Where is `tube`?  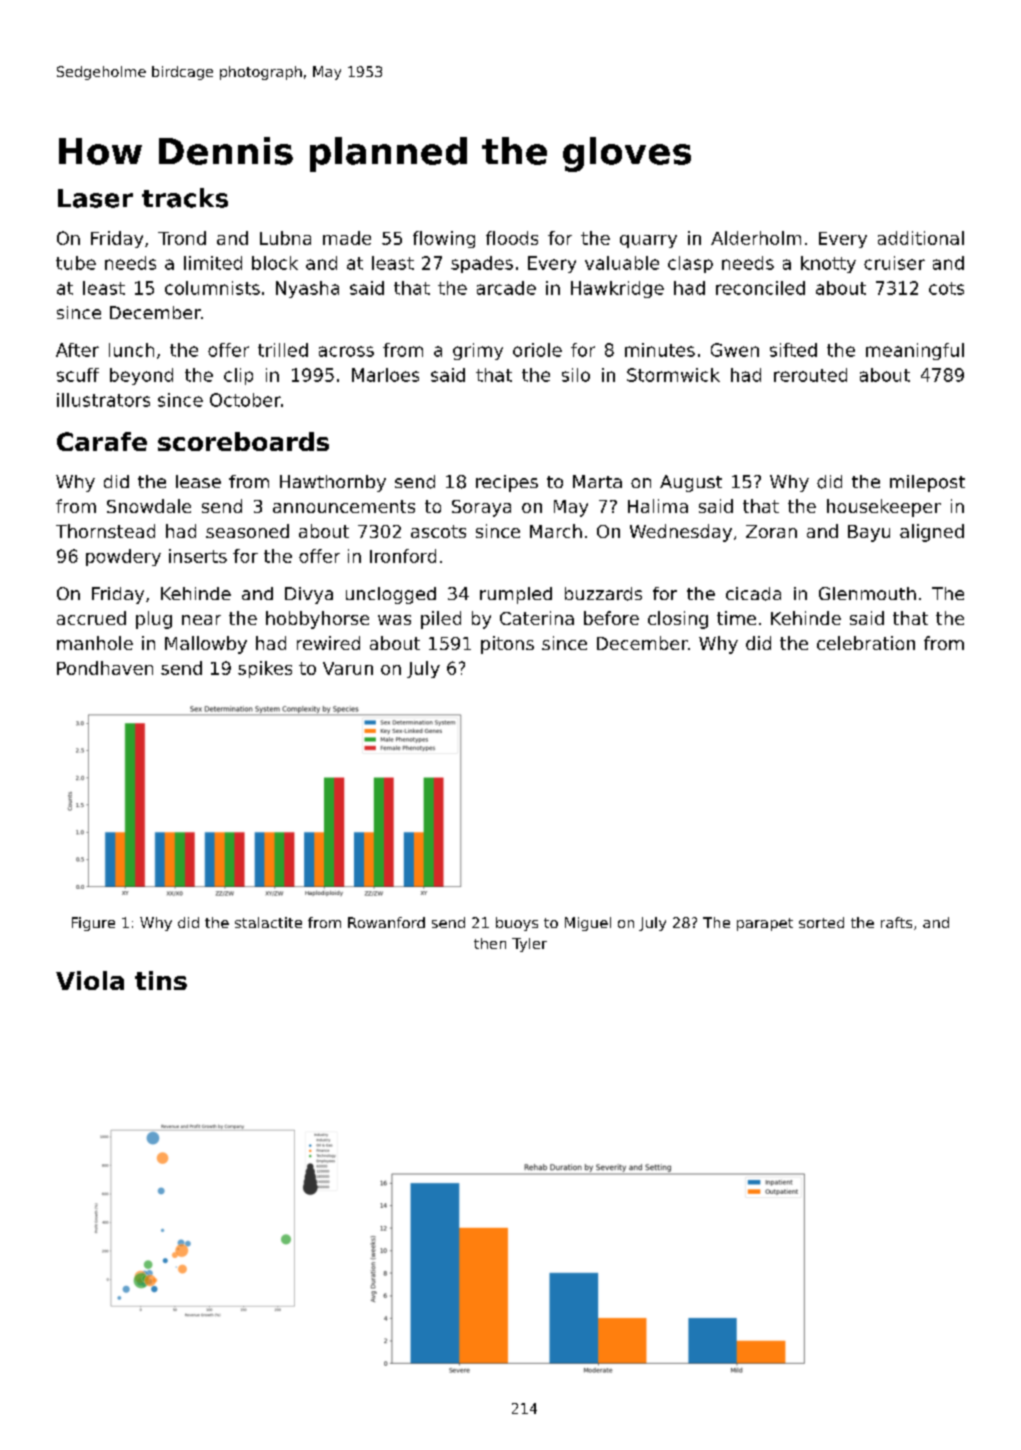 tube is located at coordinates (76, 263).
